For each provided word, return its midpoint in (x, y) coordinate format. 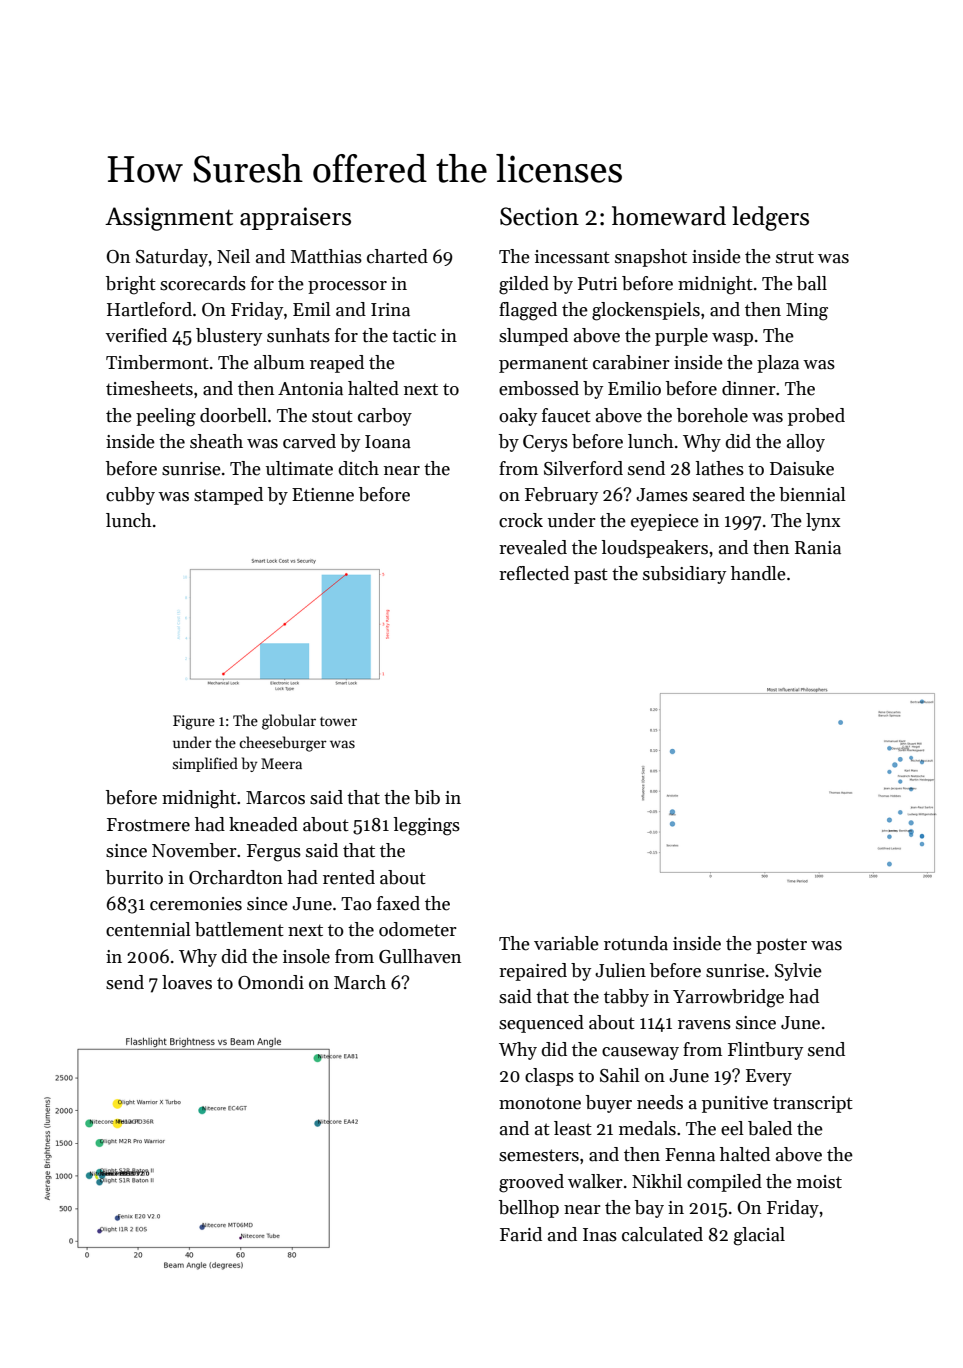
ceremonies (196, 904)
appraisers (295, 218)
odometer (418, 929)
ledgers (770, 218)
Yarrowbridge (728, 998)
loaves (187, 982)
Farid (521, 1234)
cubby (130, 496)
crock (521, 520)
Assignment (169, 219)
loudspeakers (655, 549)
